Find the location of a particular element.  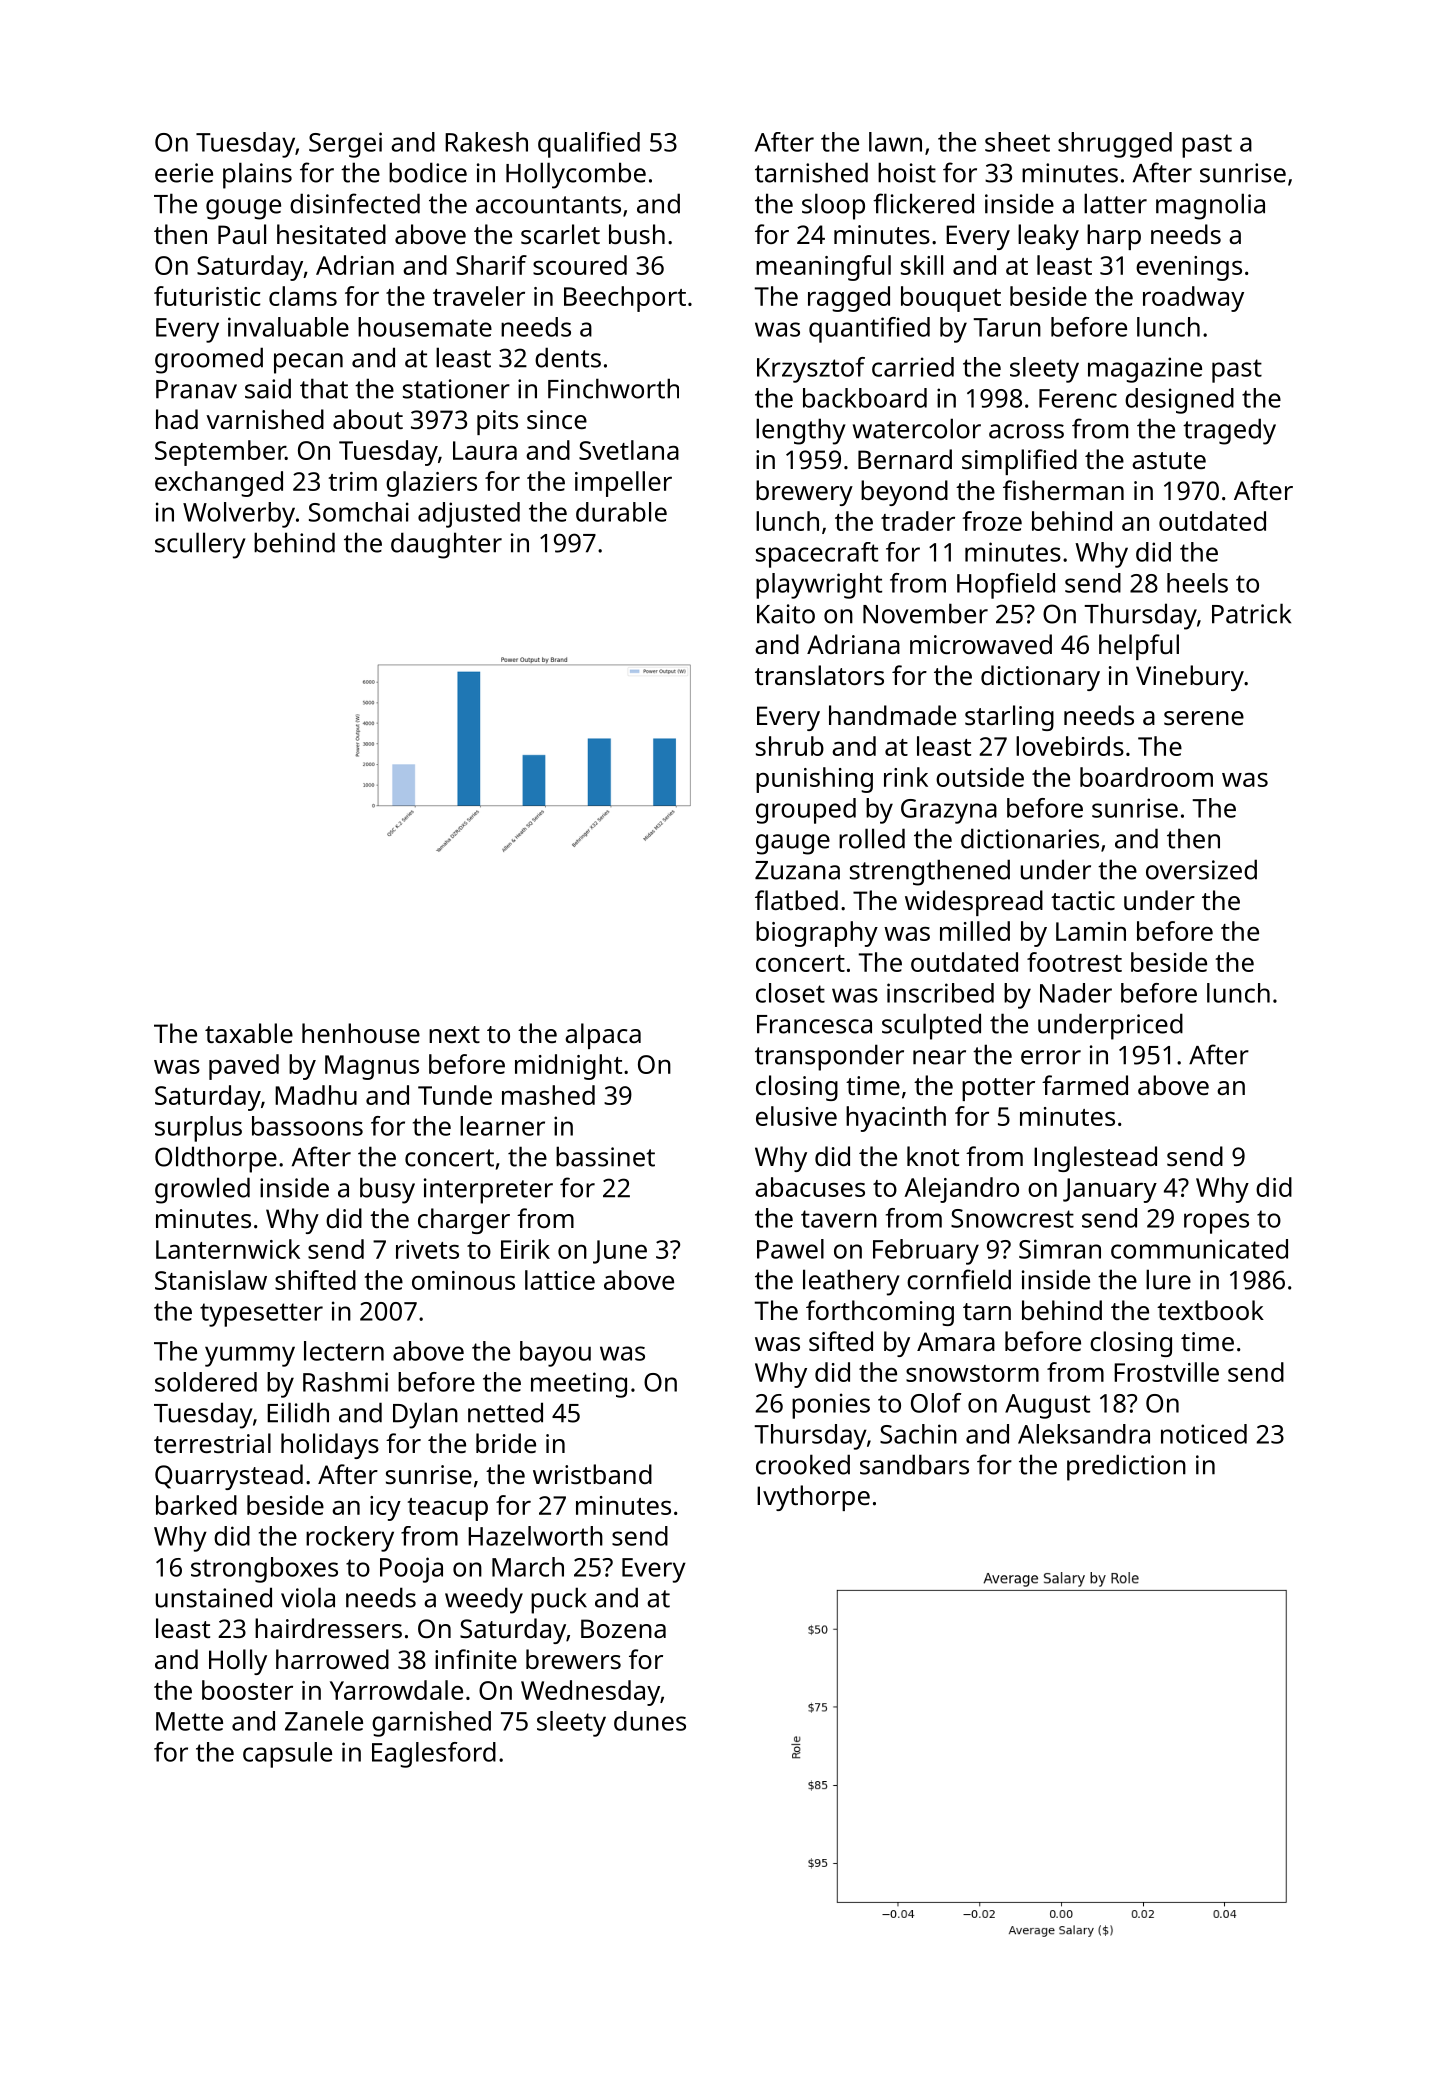

Sergei is located at coordinates (345, 145).
